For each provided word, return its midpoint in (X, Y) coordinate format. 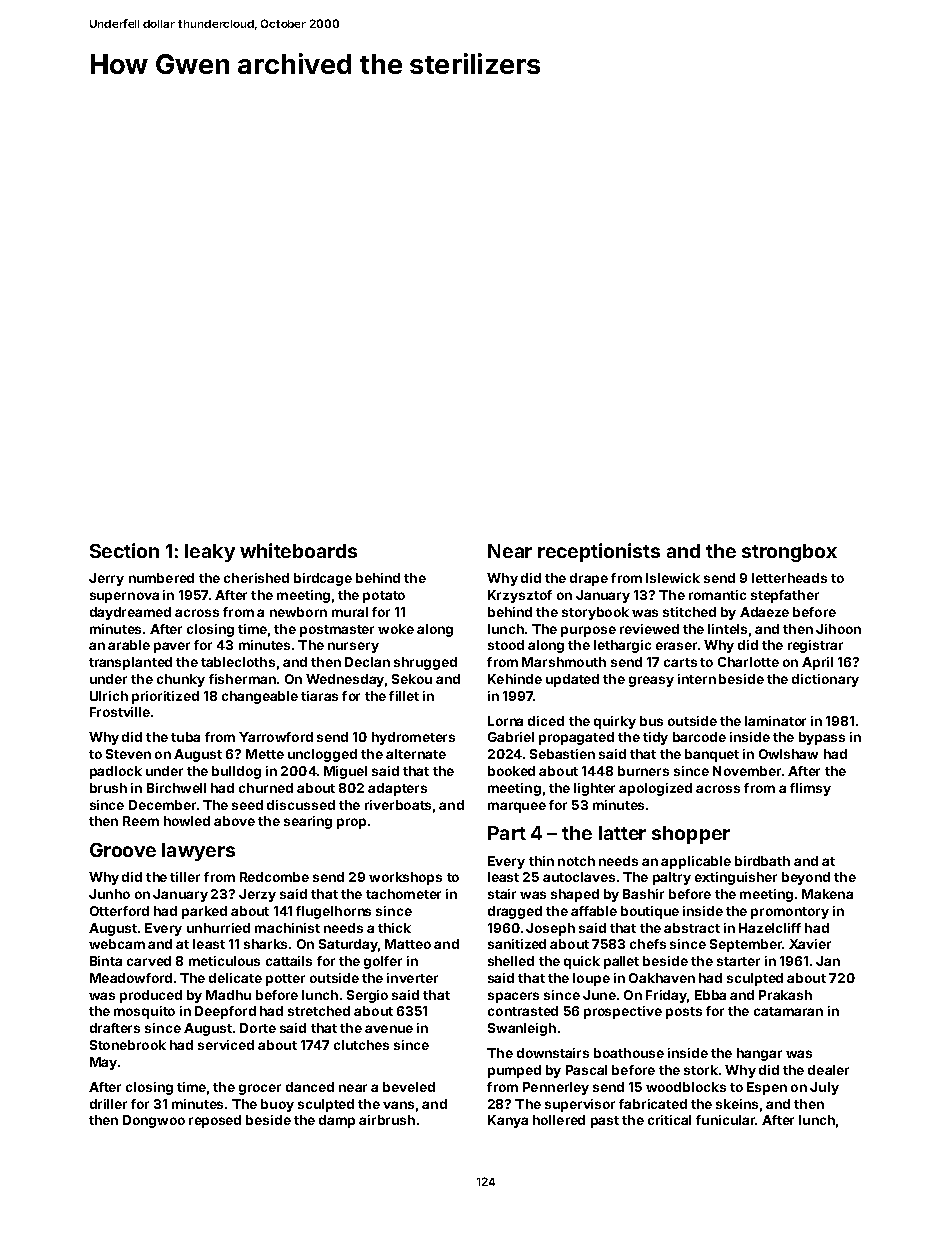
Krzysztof (520, 596)
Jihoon (838, 629)
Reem (141, 821)
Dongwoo (154, 1121)
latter (622, 833)
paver (172, 647)
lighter (594, 789)
